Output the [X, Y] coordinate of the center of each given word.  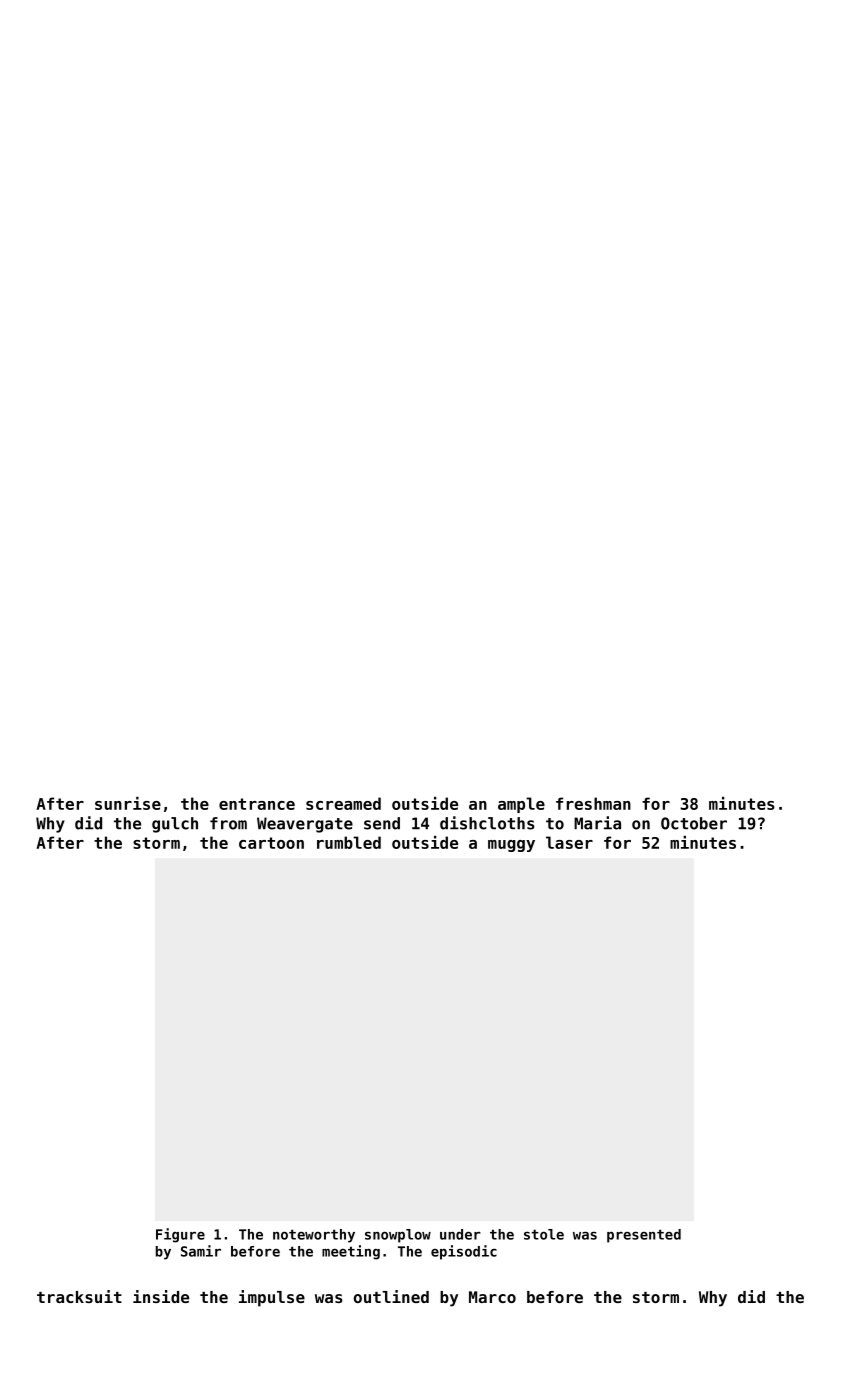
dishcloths [487, 823]
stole [544, 1234]
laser [569, 842]
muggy [511, 846]
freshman [593, 803]
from [228, 823]
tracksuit [79, 1296]
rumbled [349, 842]
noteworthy [314, 1236]
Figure [180, 1235]
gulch [175, 825]
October [694, 823]
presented [644, 1236]
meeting [351, 1252]
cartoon [271, 843]
